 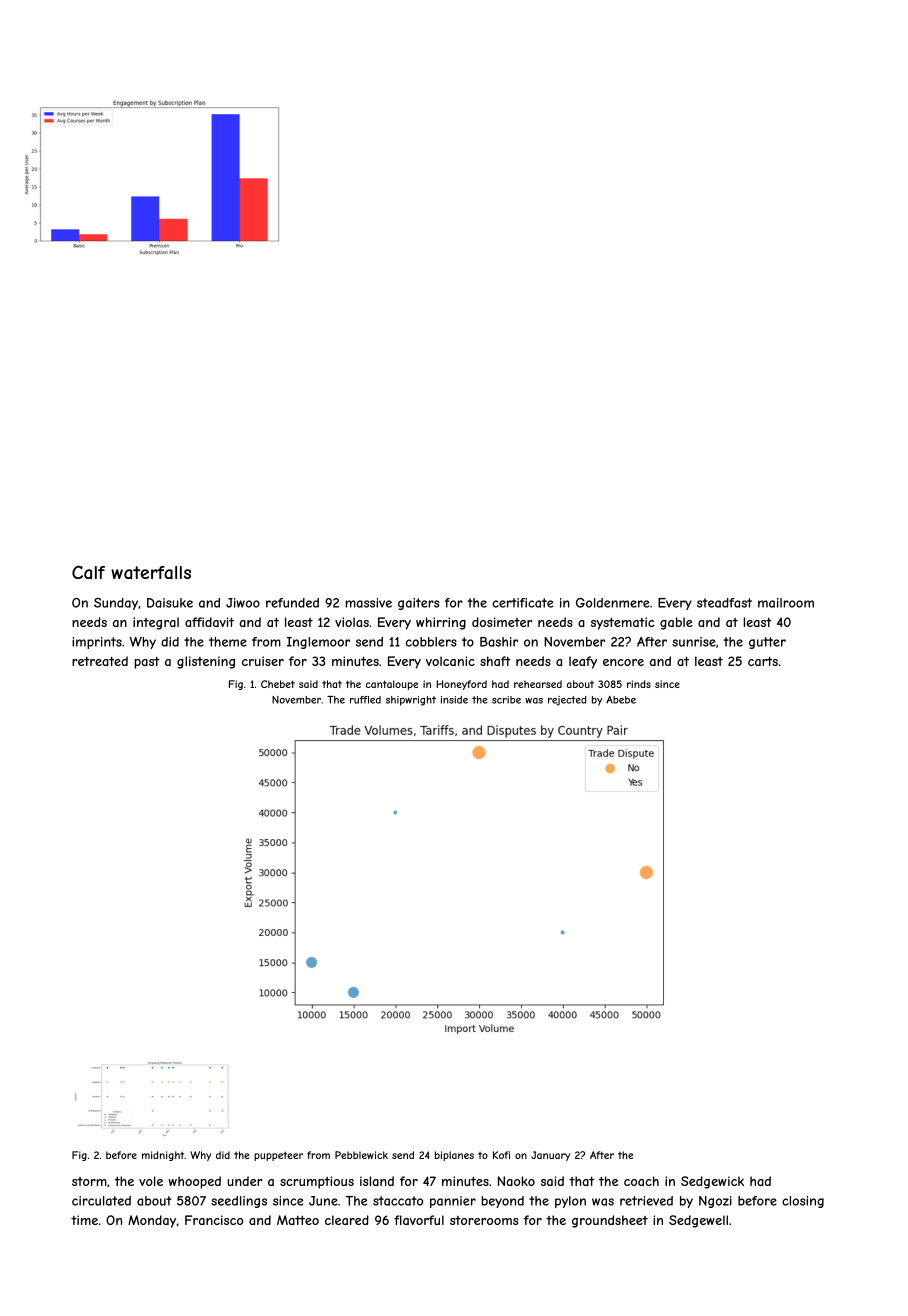 I want to click on rehearsed, so click(x=538, y=684).
